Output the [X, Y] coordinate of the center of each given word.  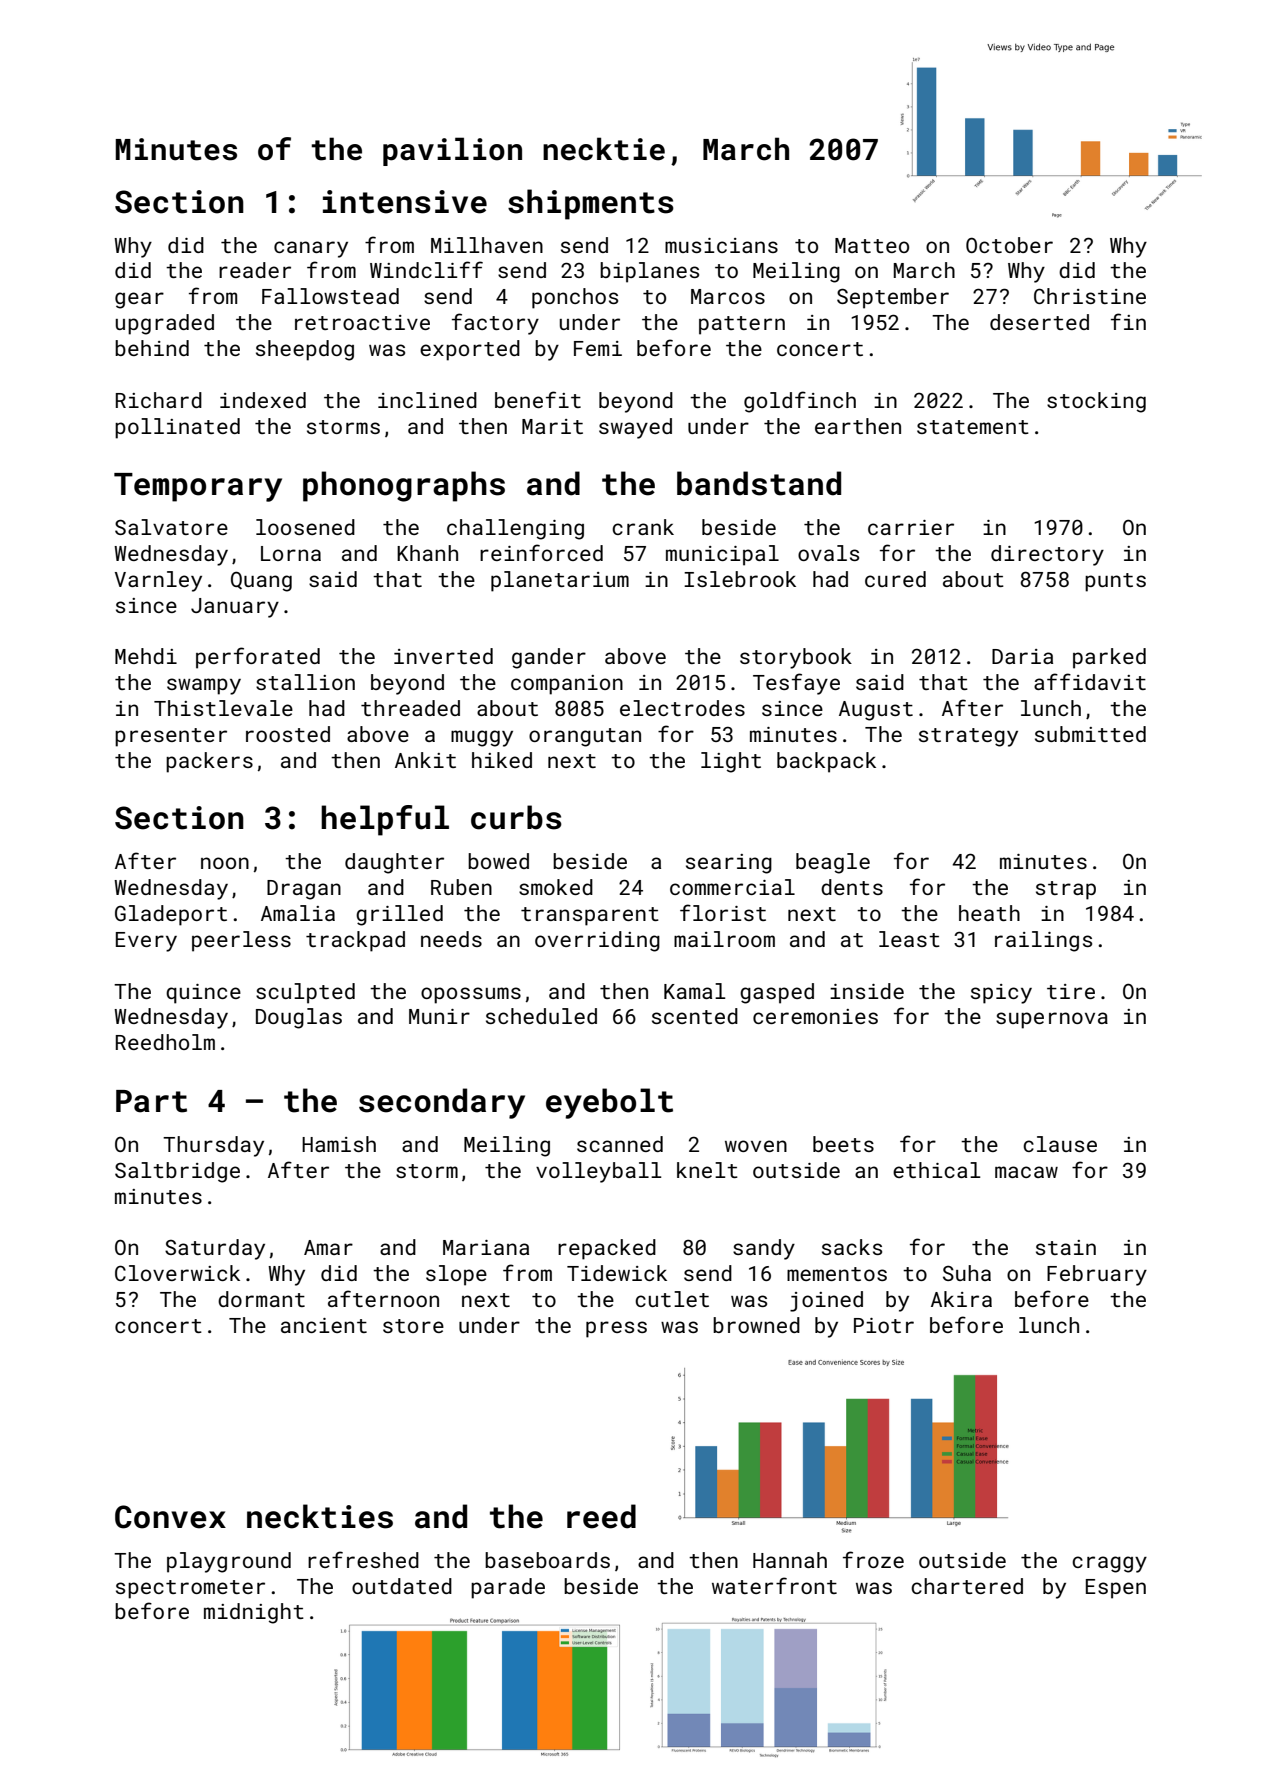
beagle [833, 863]
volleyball [599, 1172]
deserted [1039, 322]
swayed [635, 428]
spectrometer [190, 1589]
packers [209, 762]
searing [729, 864]
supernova [1052, 1020]
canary [311, 249]
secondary [442, 1103]
